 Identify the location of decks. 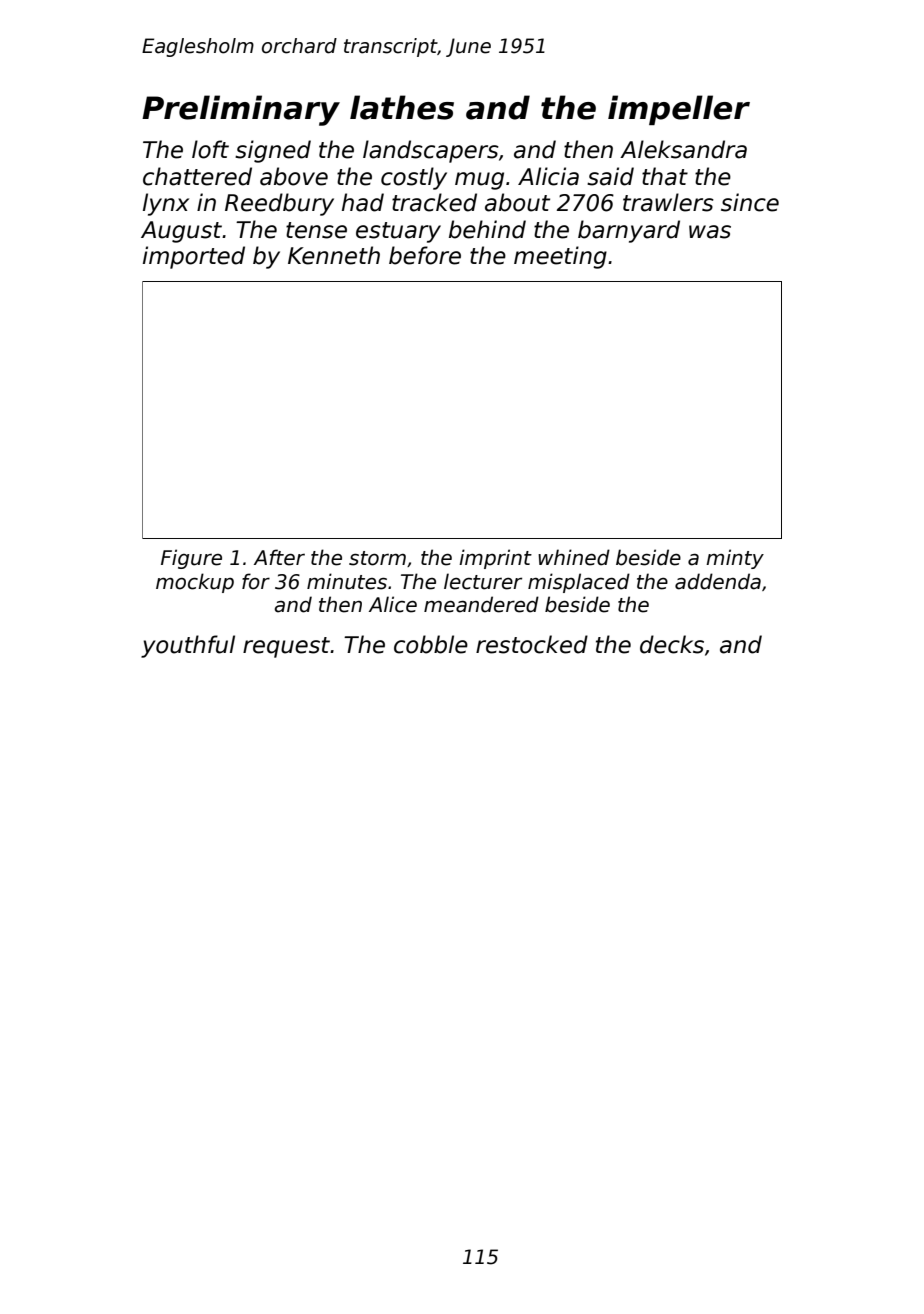
(672, 644).
